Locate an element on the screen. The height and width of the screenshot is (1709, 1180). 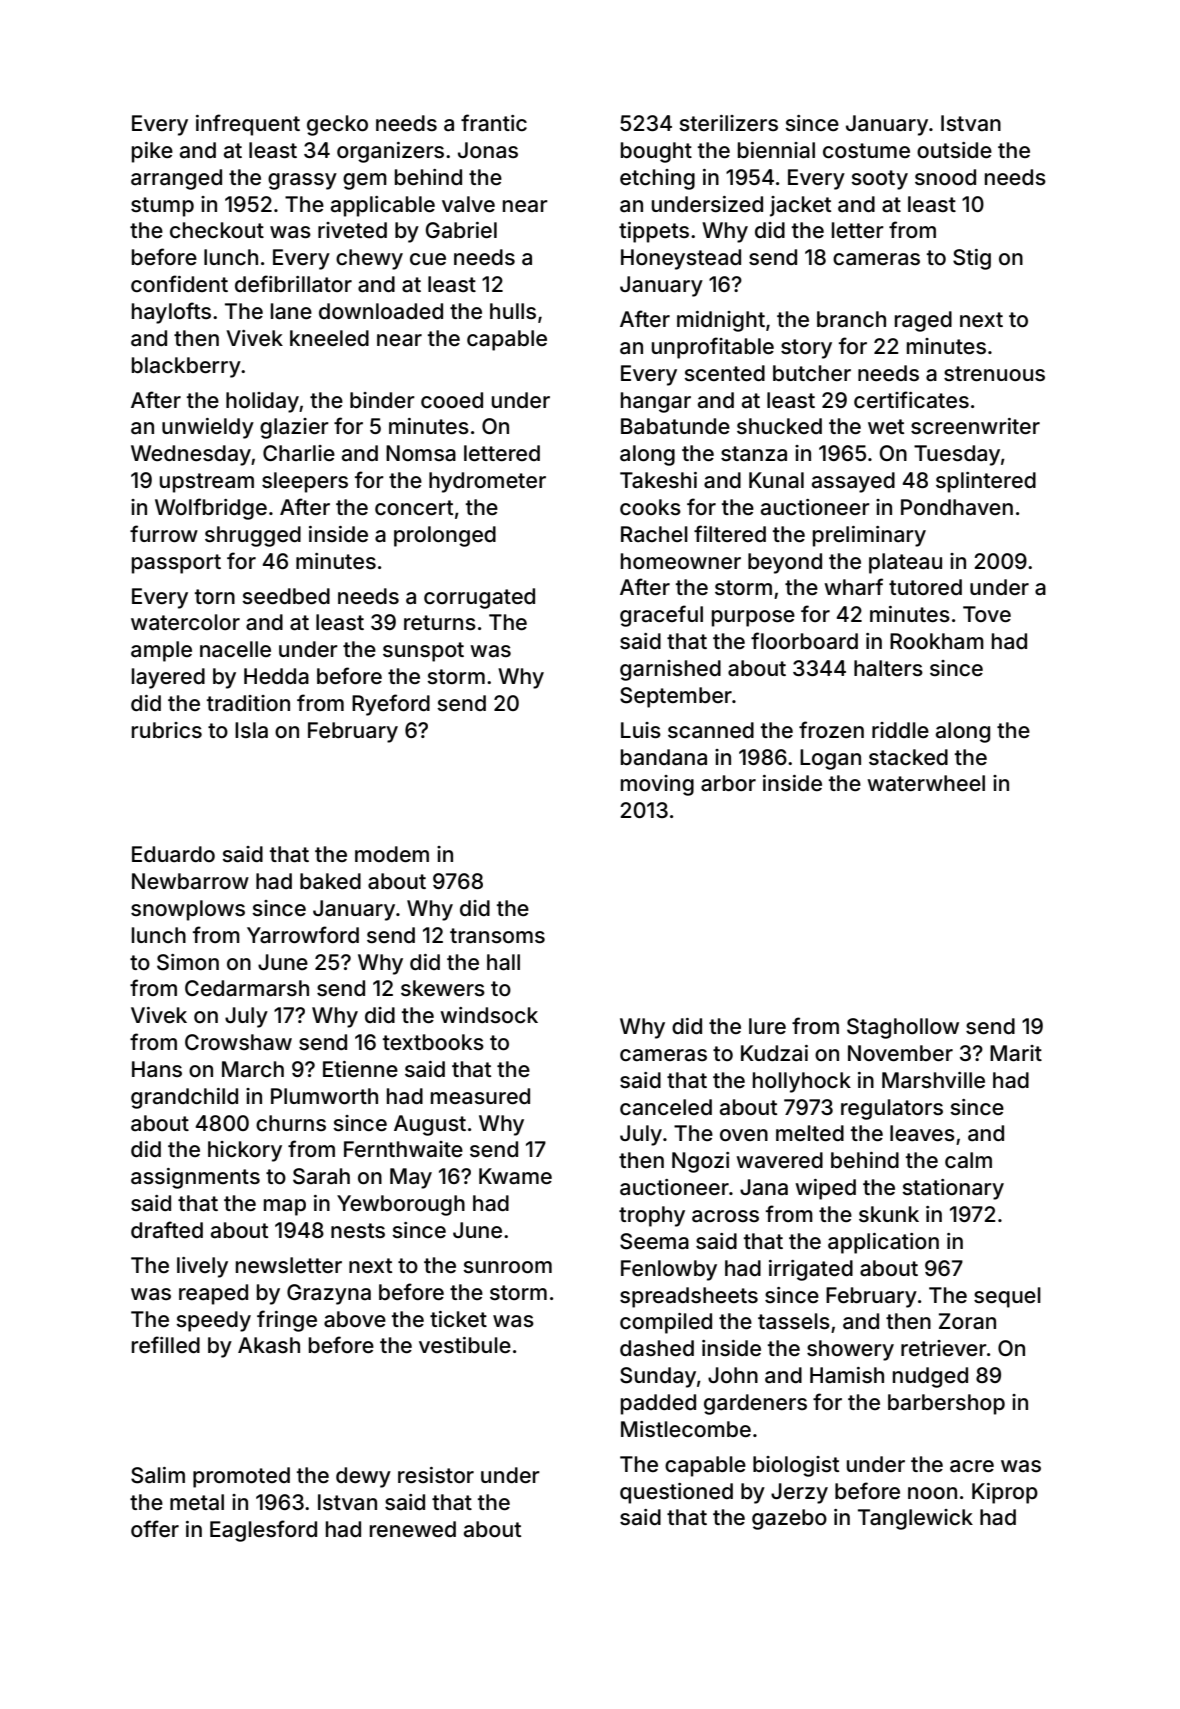
offer is located at coordinates (155, 1528).
